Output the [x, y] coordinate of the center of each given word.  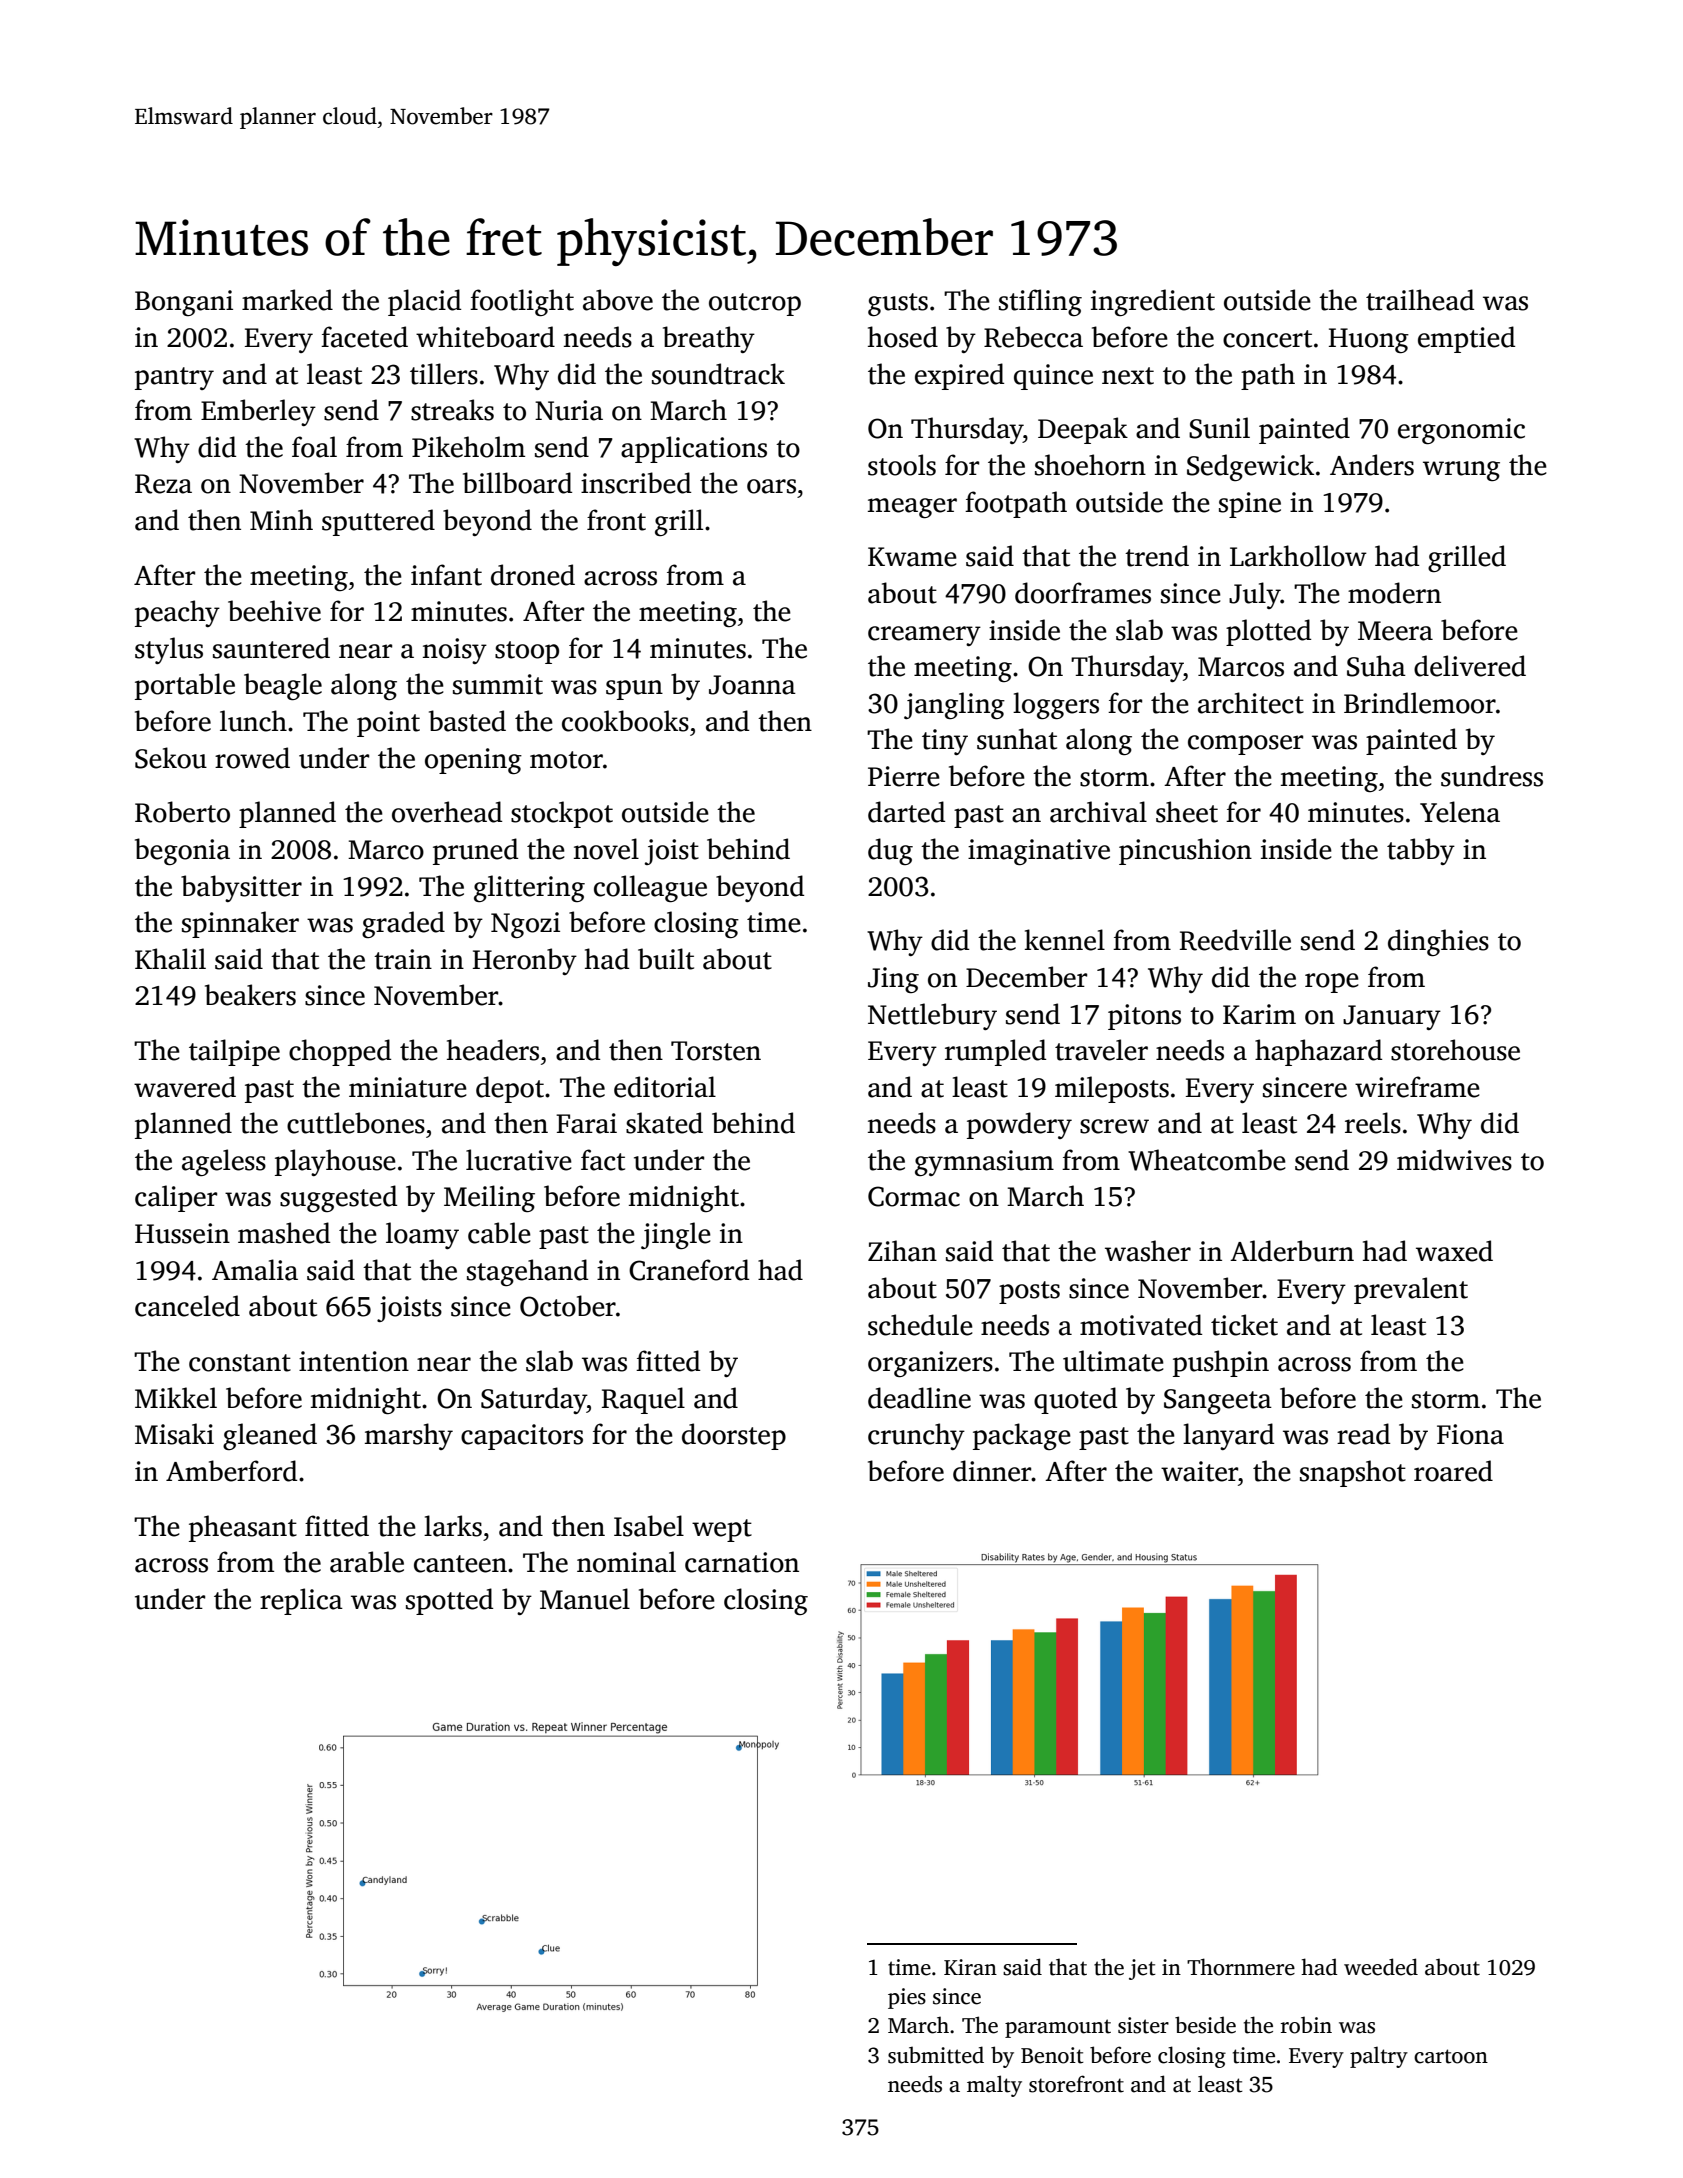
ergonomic [1461, 431]
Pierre [904, 776]
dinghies [1438, 942]
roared [1453, 1471]
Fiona [1470, 1434]
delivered [1470, 666]
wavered [185, 1087]
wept [722, 1530]
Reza [163, 484]
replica [301, 1601]
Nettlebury [932, 1016]
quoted [1075, 1400]
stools [902, 465]
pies [907, 1998]
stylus [169, 650]
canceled [187, 1306]
